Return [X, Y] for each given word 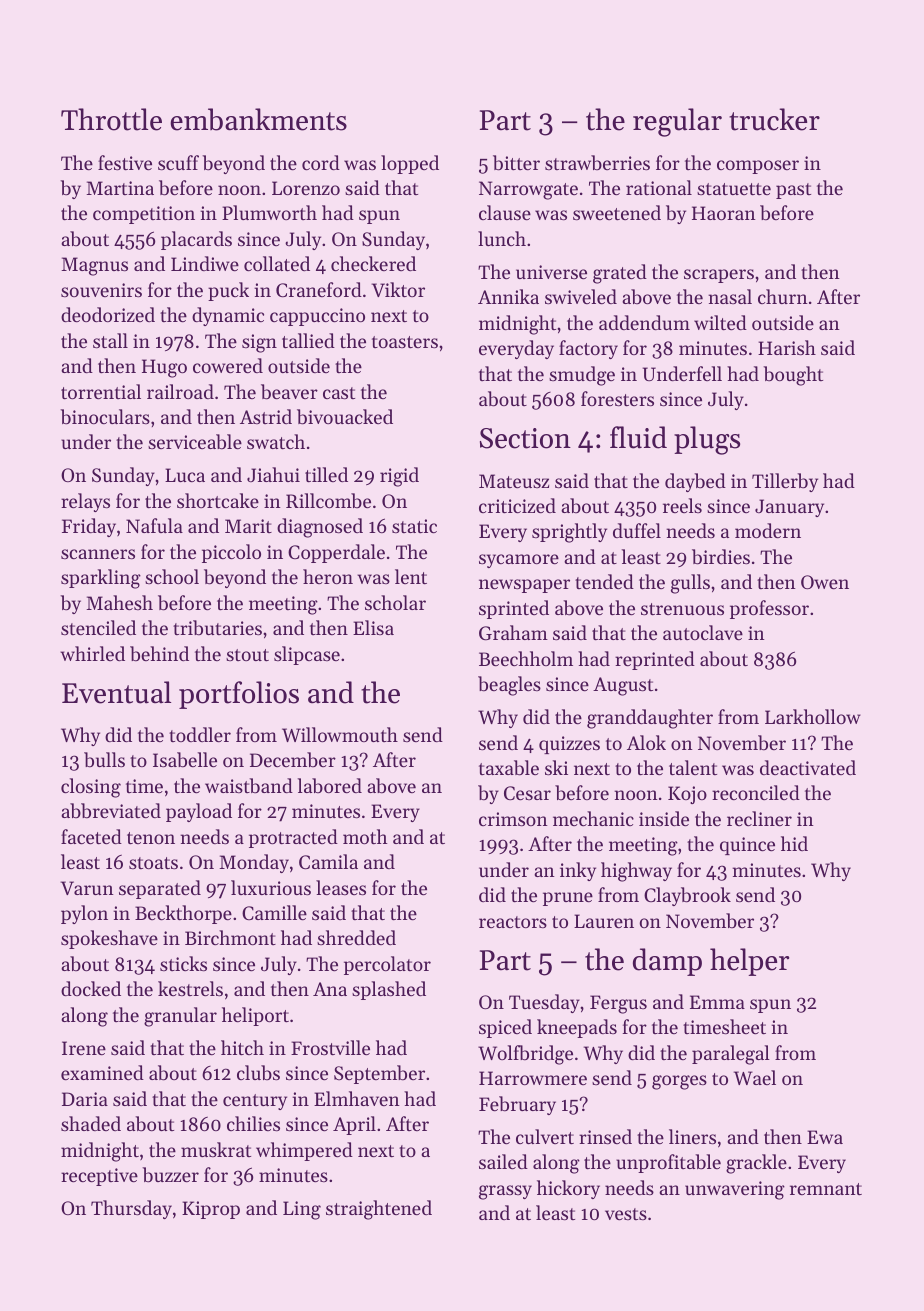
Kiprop [211, 1210]
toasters [405, 342]
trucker [774, 119]
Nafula [154, 525]
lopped [410, 164]
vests [626, 1214]
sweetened [617, 212]
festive [125, 162]
